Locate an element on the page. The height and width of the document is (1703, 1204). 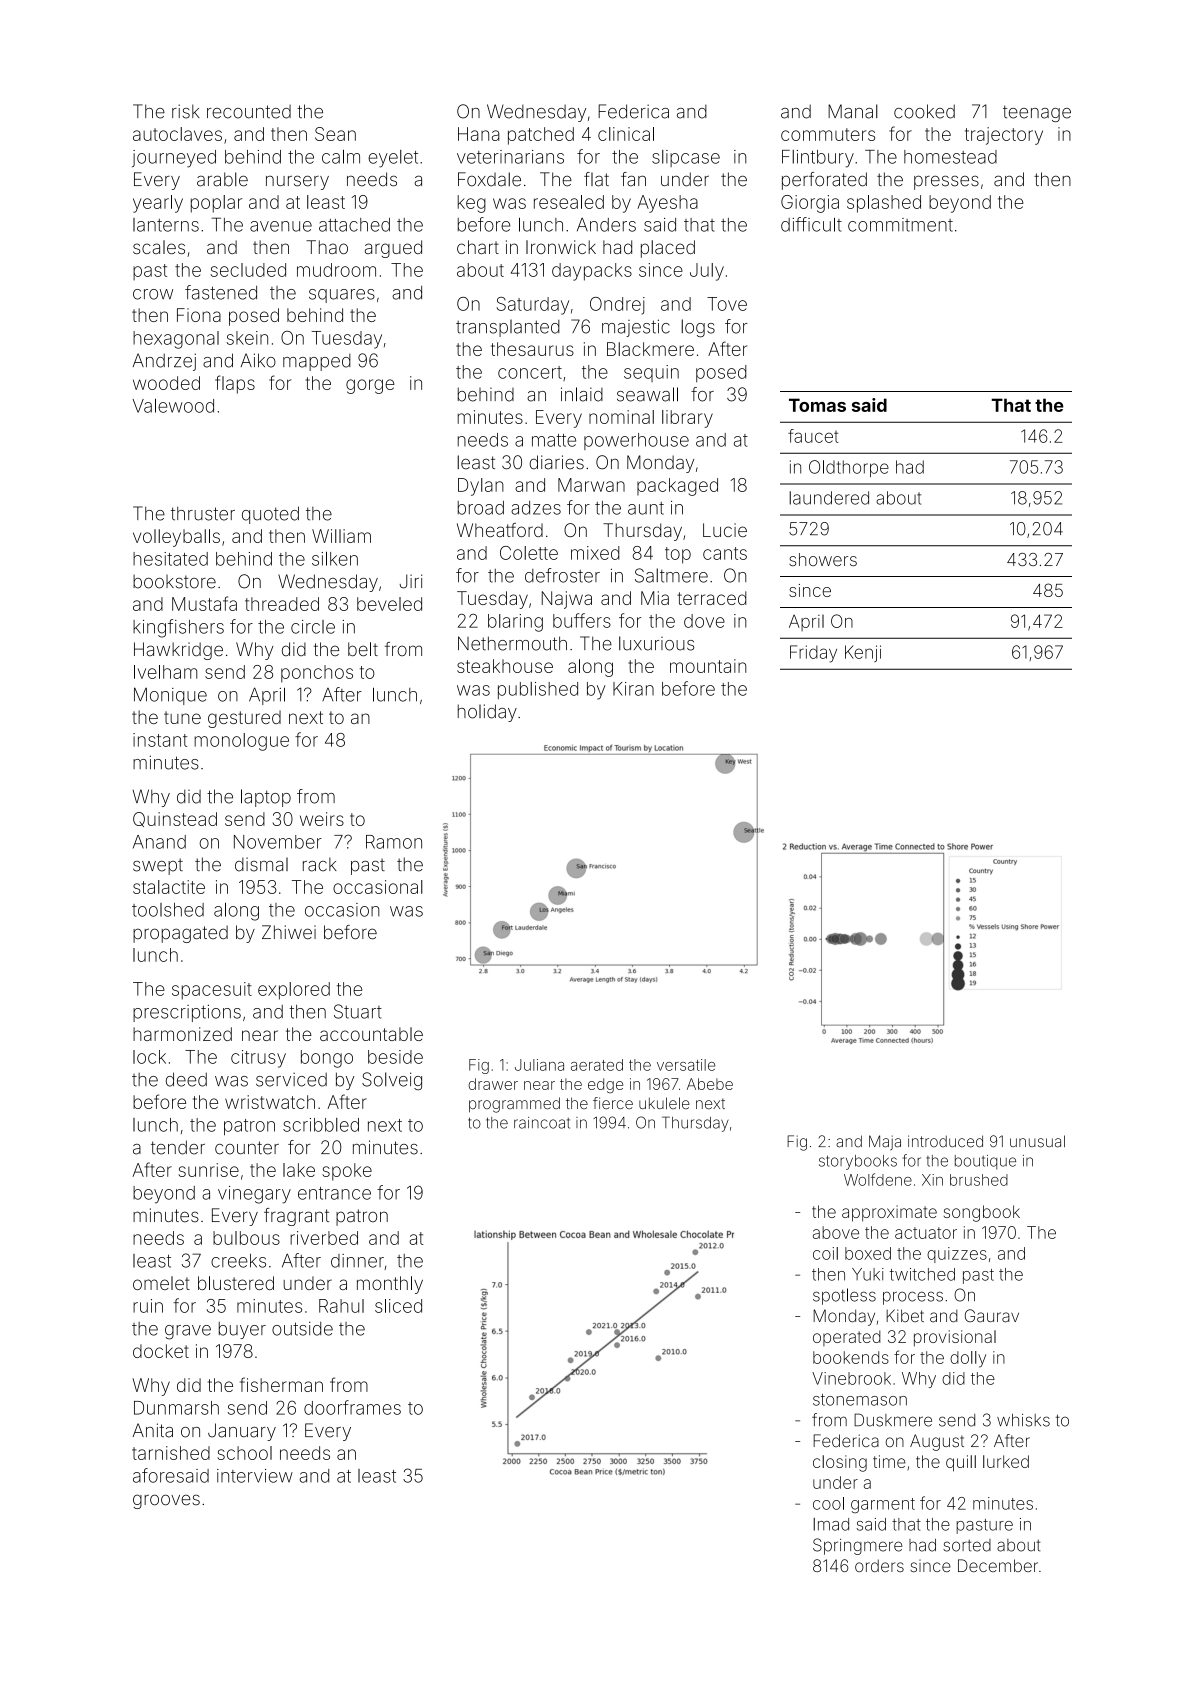
closing is located at coordinates (840, 1463).
